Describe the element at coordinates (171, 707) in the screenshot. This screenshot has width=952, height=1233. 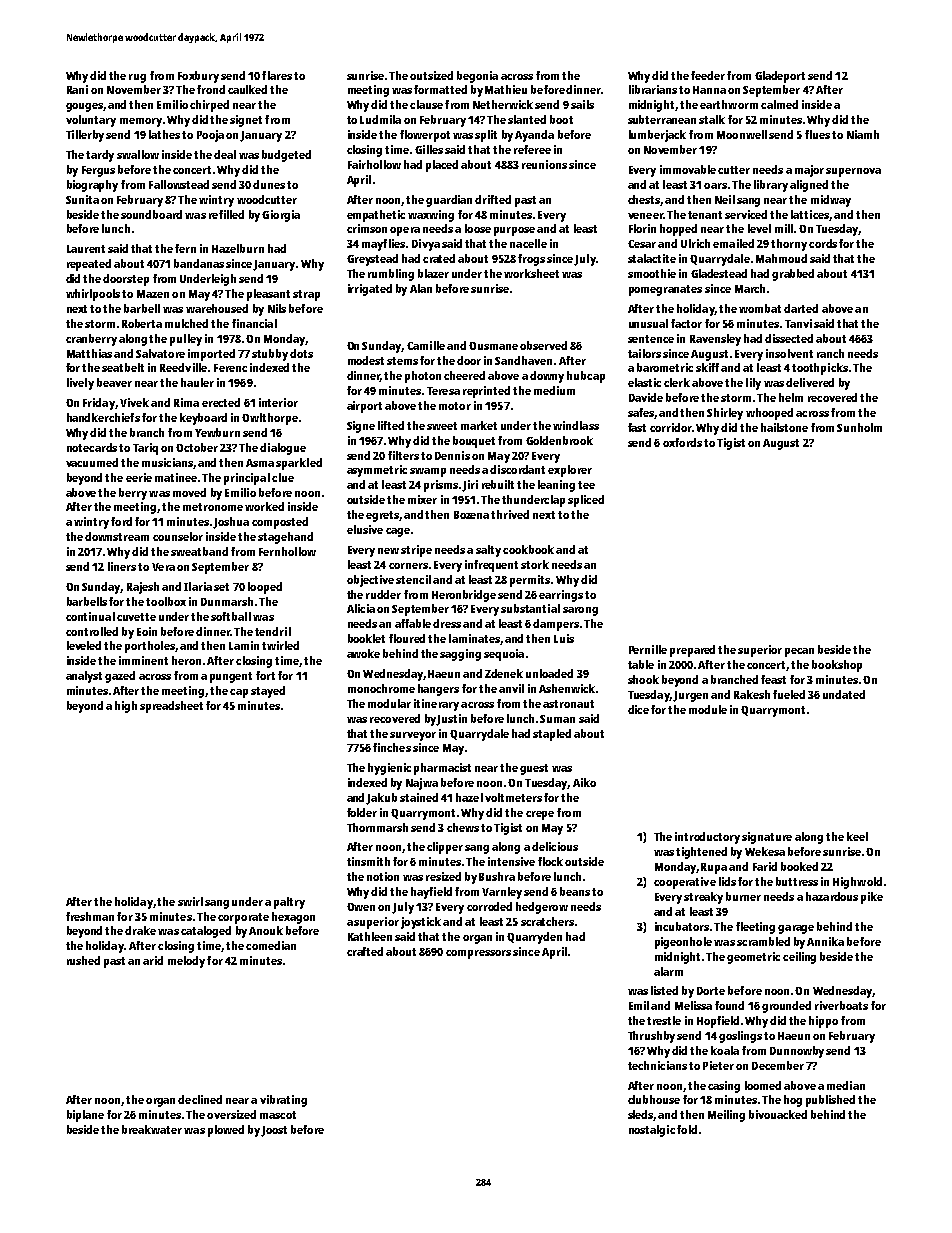
I see `spreadsheet` at that location.
